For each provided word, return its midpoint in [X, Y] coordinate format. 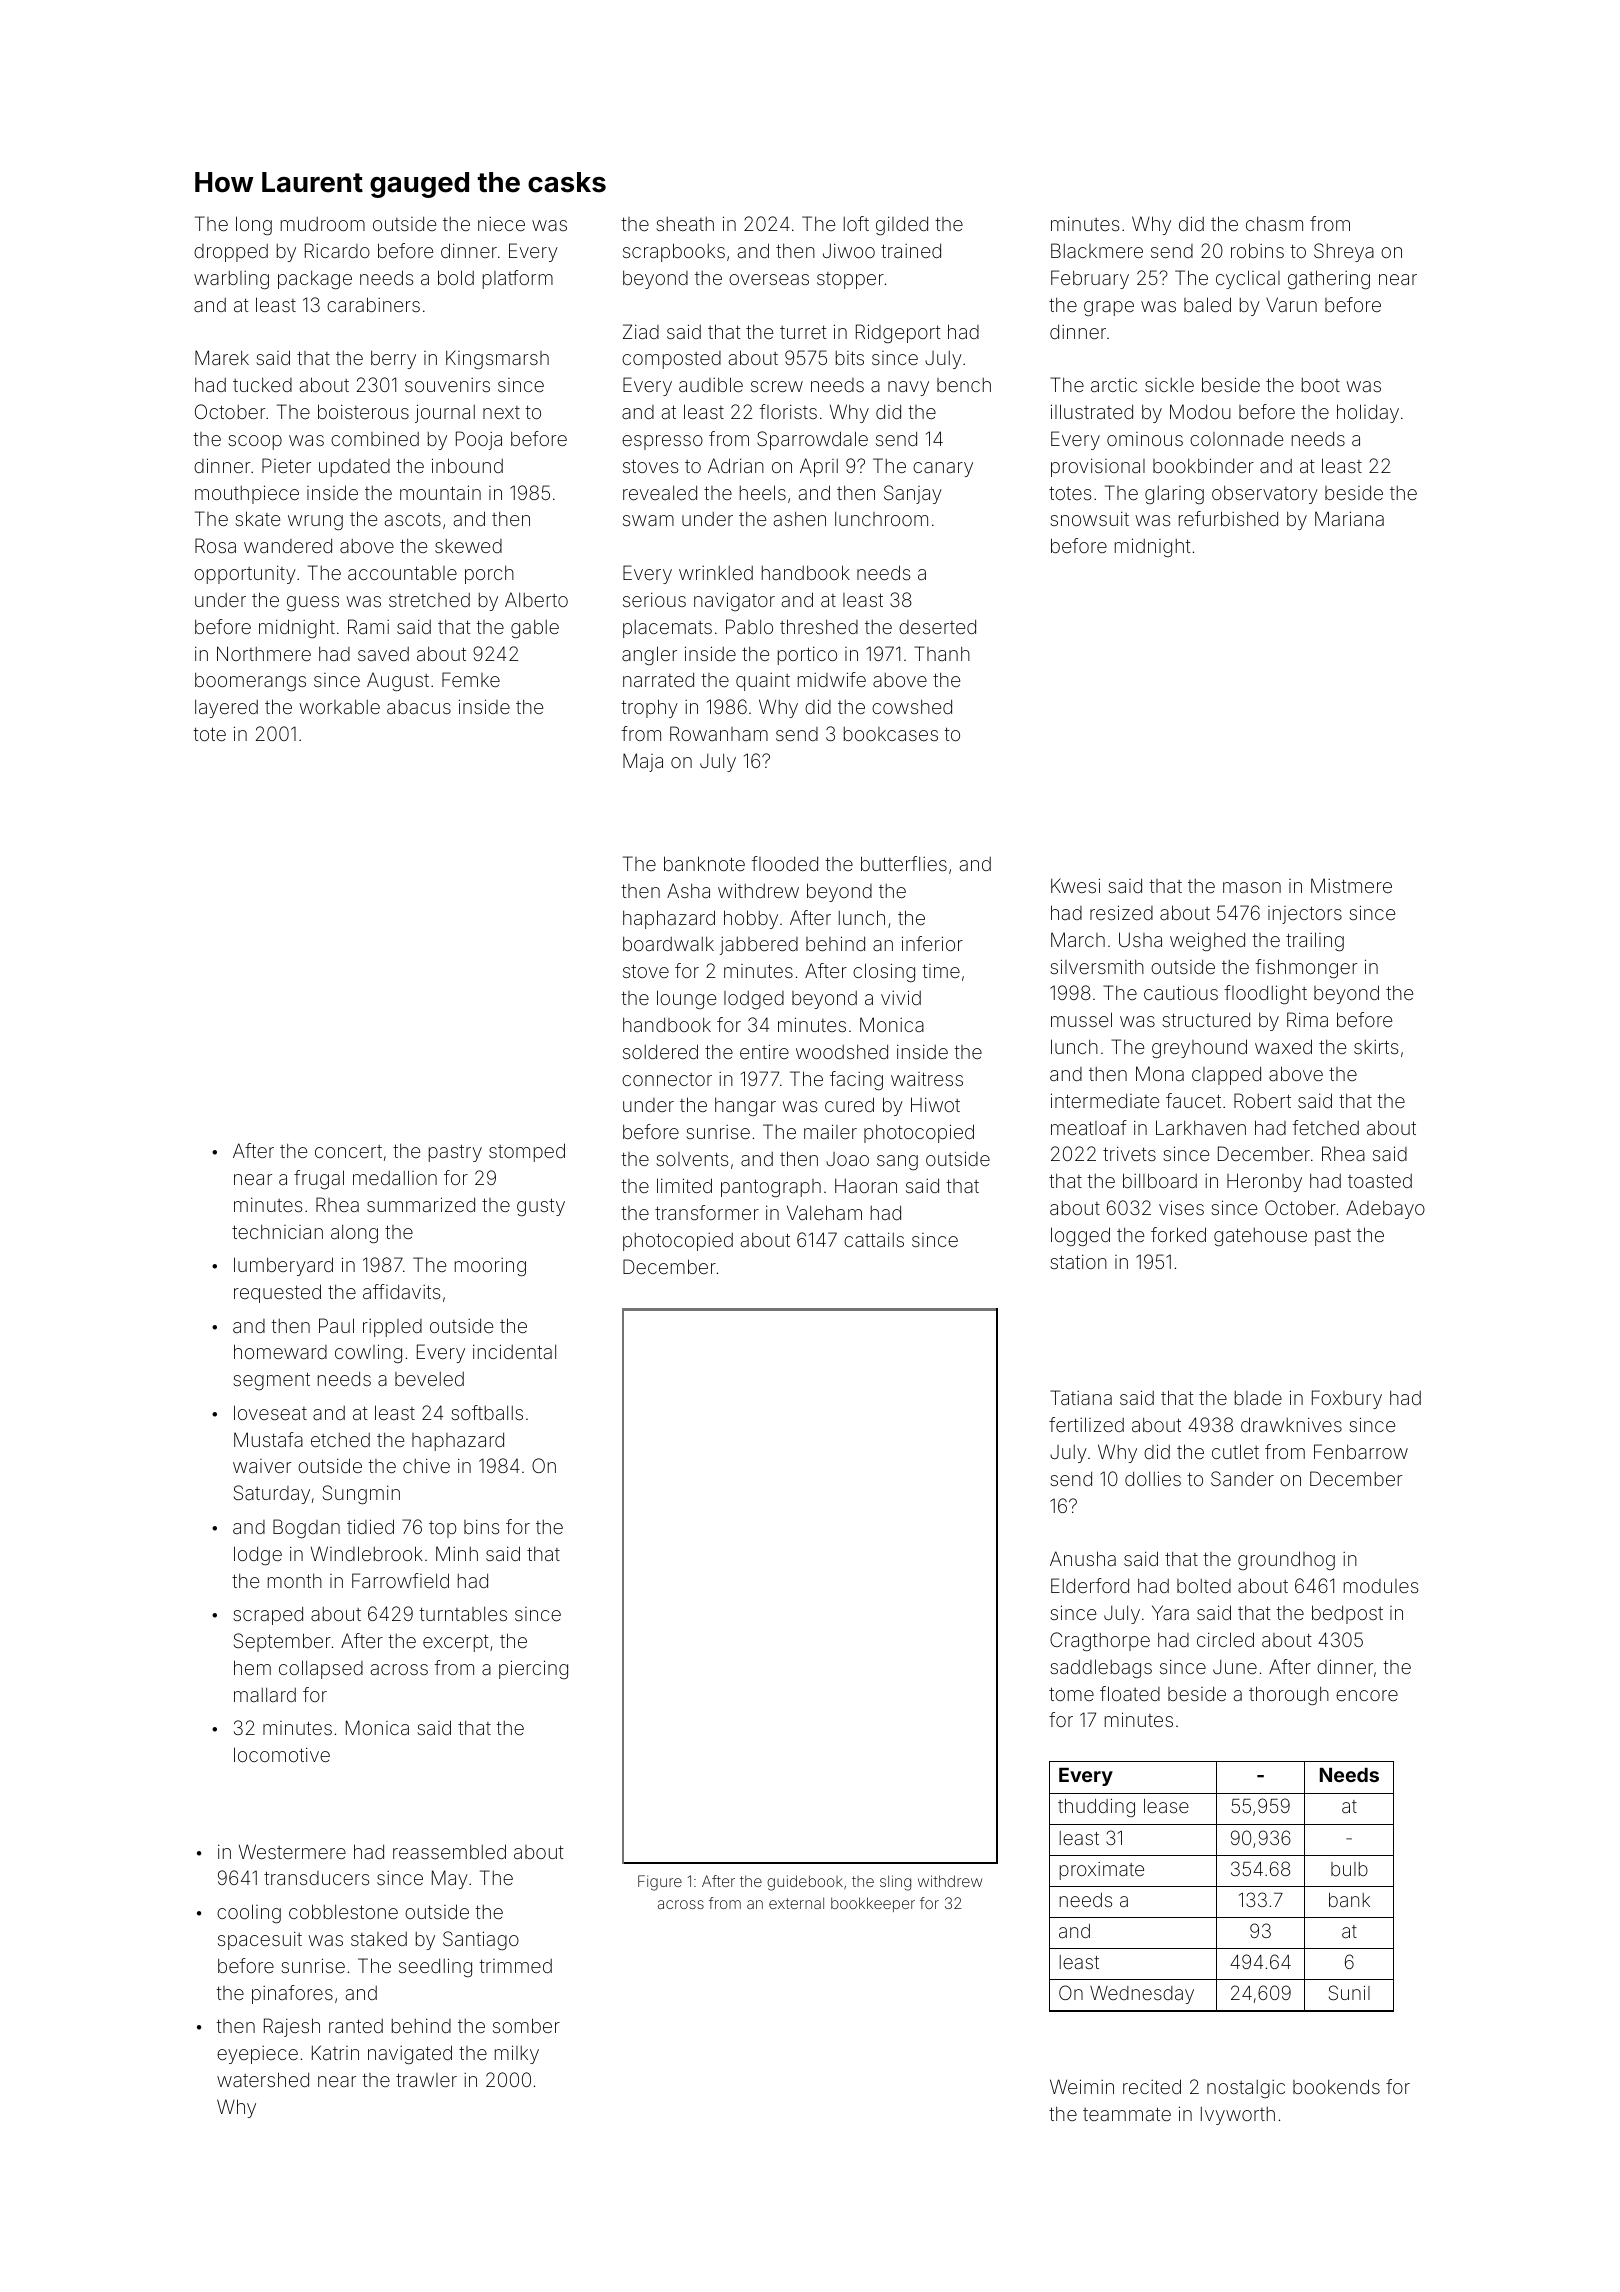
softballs [487, 1412]
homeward [280, 1351]
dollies [1153, 1478]
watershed [263, 2079]
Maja [643, 762]
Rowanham [719, 733]
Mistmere [1351, 885]
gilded [902, 225]
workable [339, 706]
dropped [231, 253]
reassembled [449, 1851]
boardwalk [668, 943]
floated [1130, 1693]
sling [895, 1883]
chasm [1274, 223]
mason [1252, 887]
